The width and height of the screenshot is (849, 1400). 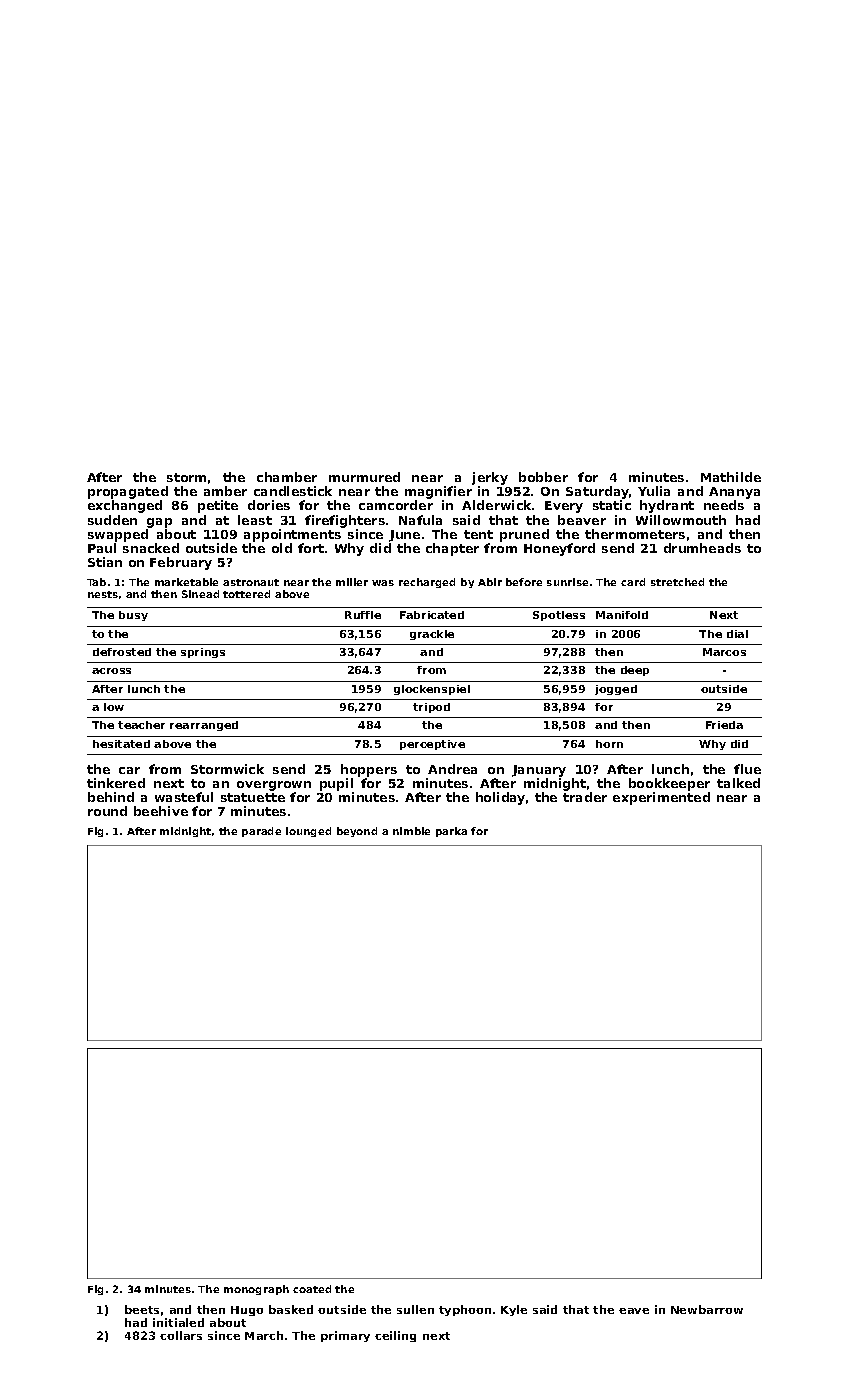 What do you see at coordinates (112, 520) in the screenshot?
I see `sudden` at bounding box center [112, 520].
